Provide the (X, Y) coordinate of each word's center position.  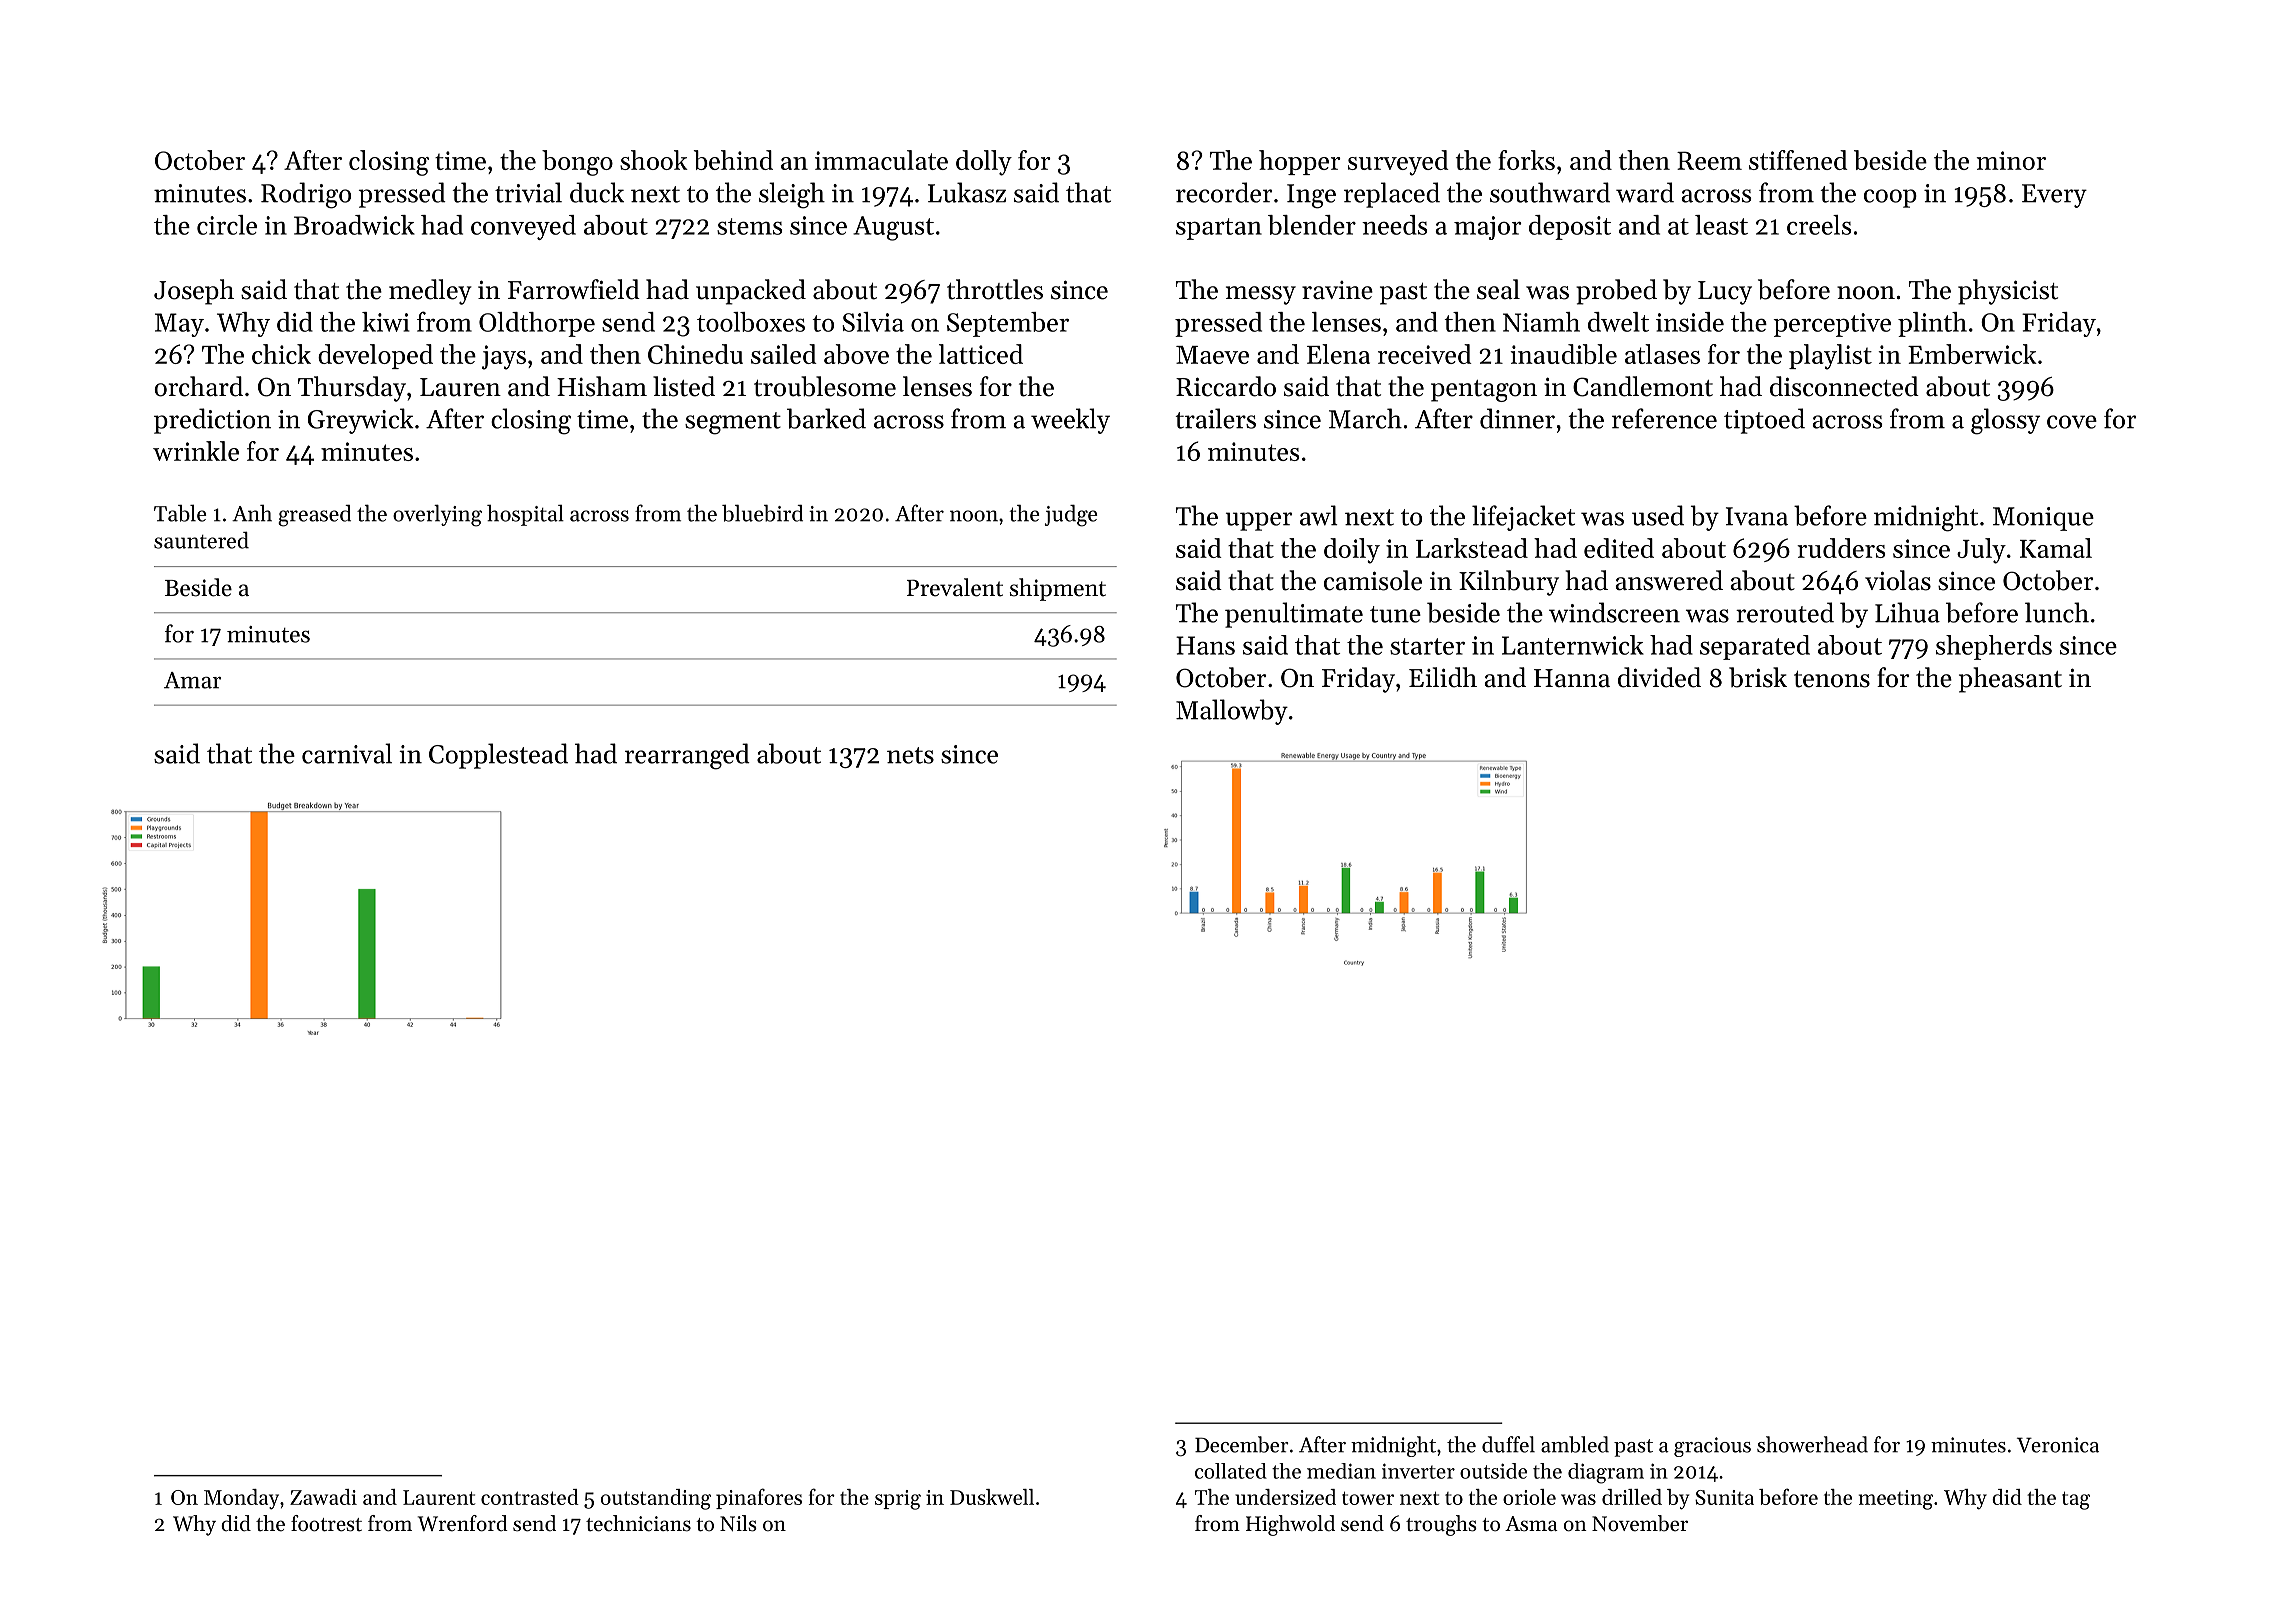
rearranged (687, 756)
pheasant (2010, 680)
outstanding (656, 1499)
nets (910, 755)
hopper (1300, 162)
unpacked (751, 292)
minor (2011, 160)
